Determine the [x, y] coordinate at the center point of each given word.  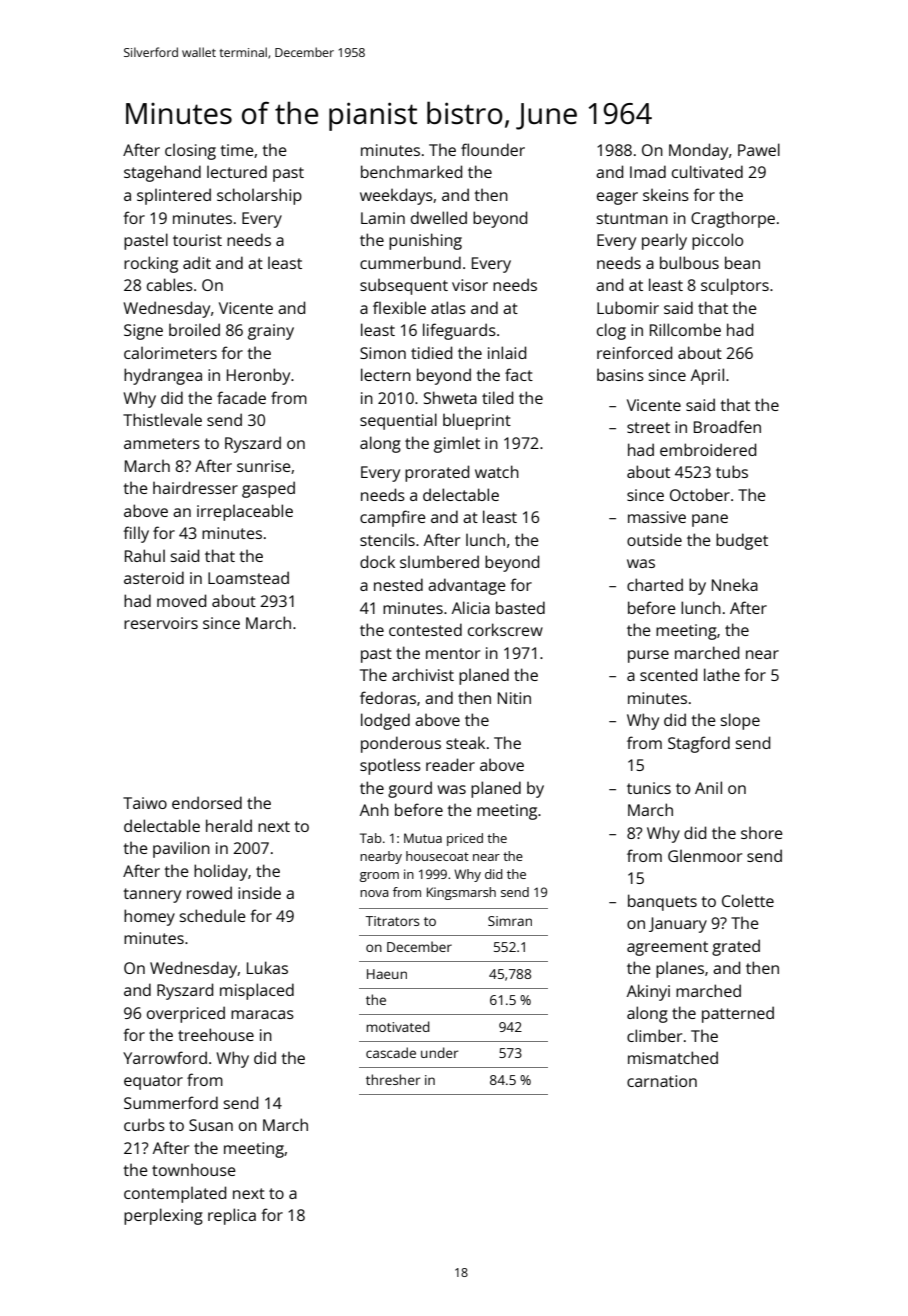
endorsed [207, 802]
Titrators [393, 921]
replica [232, 1216]
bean [742, 262]
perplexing [163, 1216]
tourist [197, 240]
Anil [708, 787]
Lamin [383, 218]
